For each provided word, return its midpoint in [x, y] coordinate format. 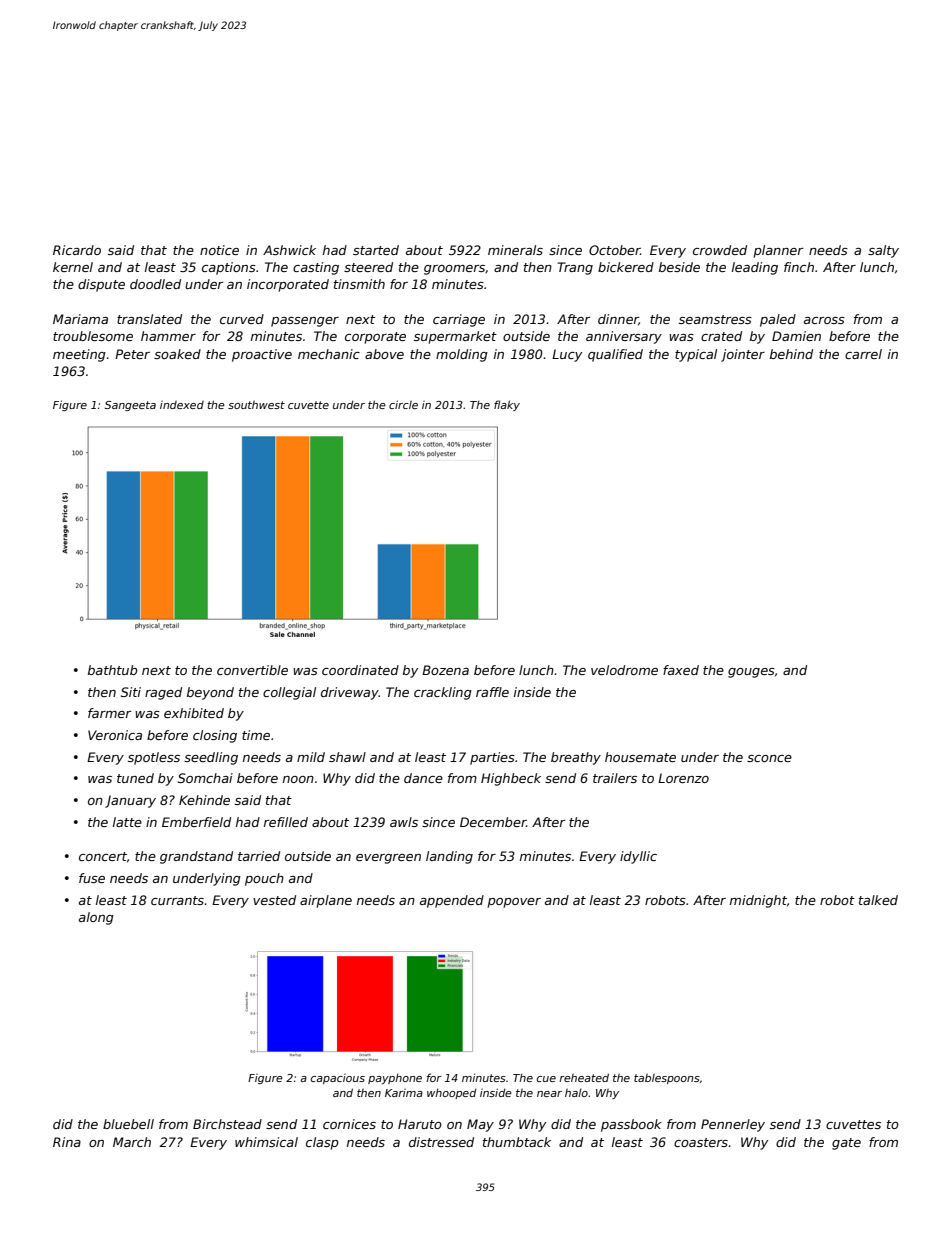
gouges [751, 673]
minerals [515, 250]
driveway [350, 693]
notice [219, 250]
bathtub [113, 670]
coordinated [360, 670]
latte [127, 822]
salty [883, 251]
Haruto [420, 1124]
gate [846, 1144]
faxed [681, 670]
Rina [67, 1142]
